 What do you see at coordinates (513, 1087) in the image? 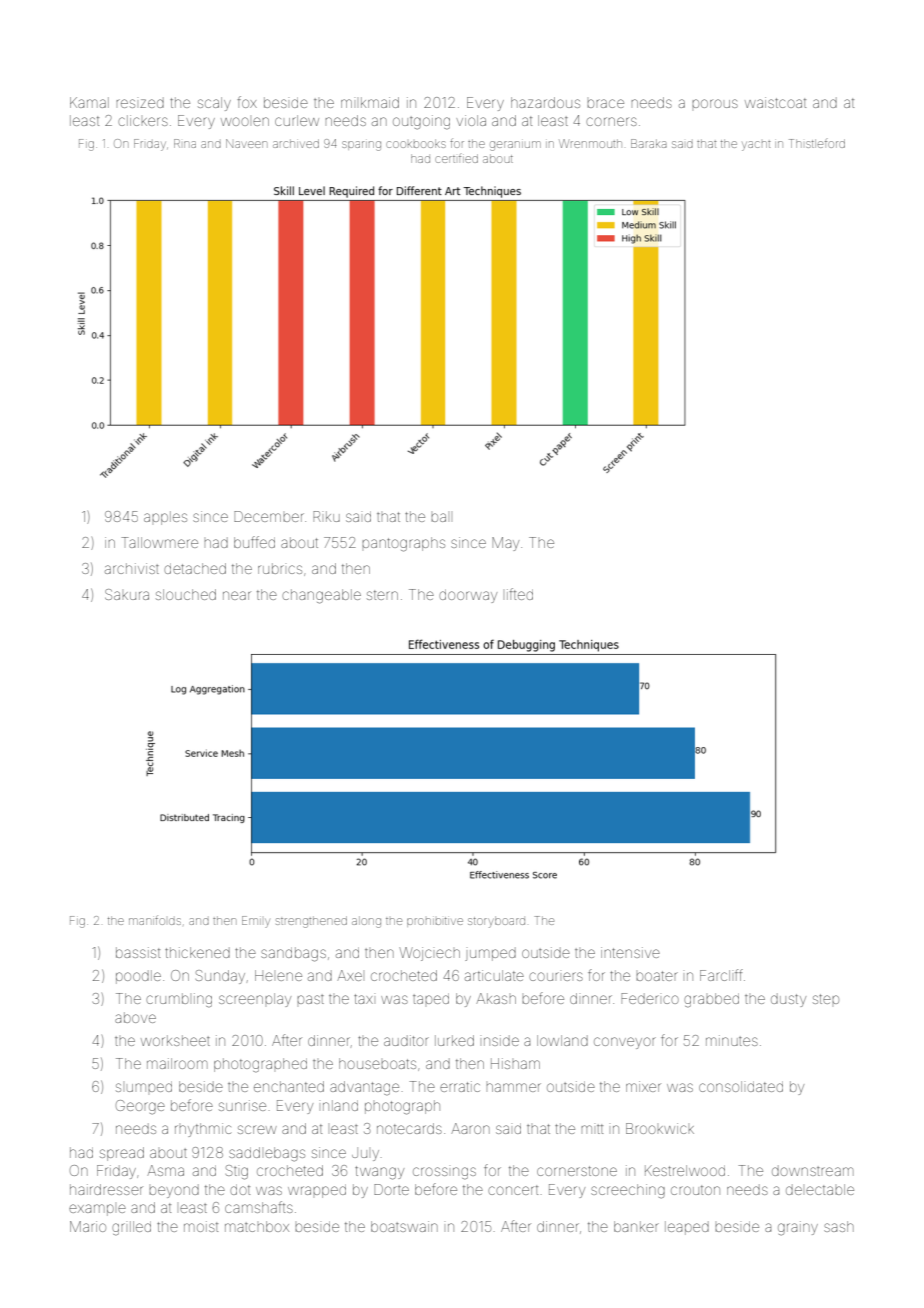
I see `hammer` at bounding box center [513, 1087].
